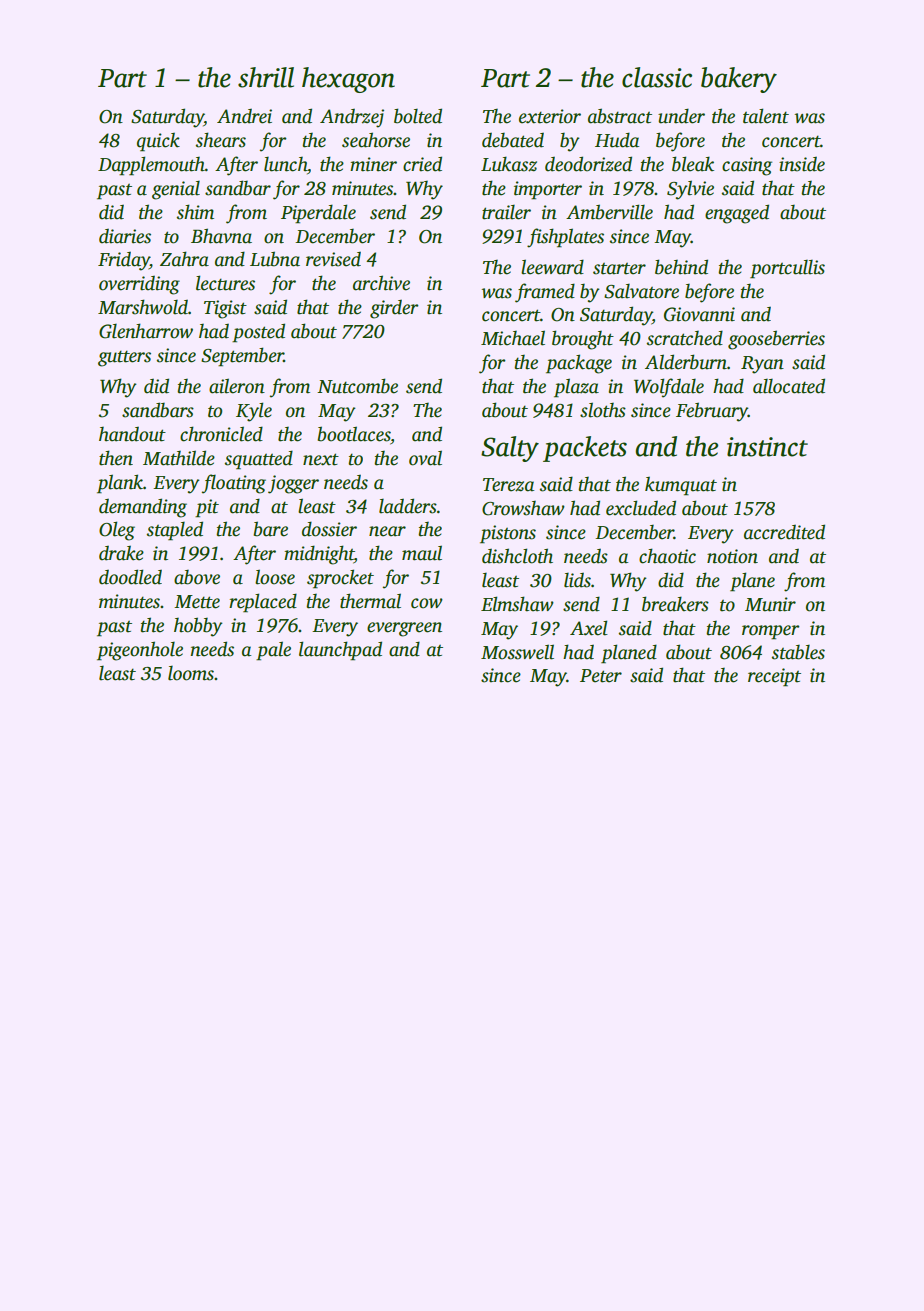 The width and height of the page is (924, 1311). Describe the element at coordinates (275, 577) in the page. I see `loose` at that location.
